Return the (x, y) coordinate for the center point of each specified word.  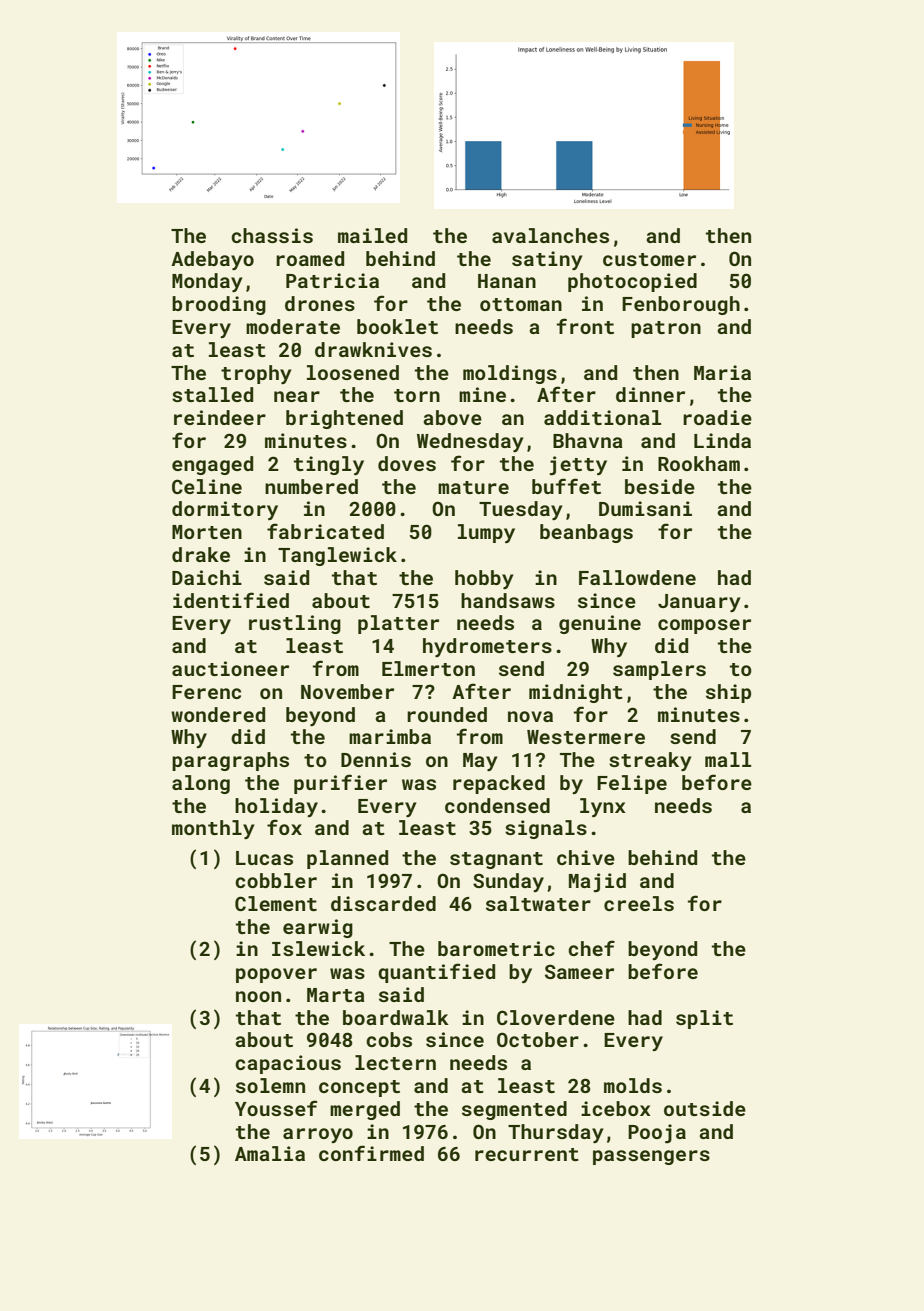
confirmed (371, 1153)
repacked (499, 784)
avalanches (550, 235)
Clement (276, 903)
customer (649, 259)
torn (417, 395)
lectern (395, 1062)
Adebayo (212, 260)
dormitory (225, 510)
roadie (717, 417)
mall (728, 759)
